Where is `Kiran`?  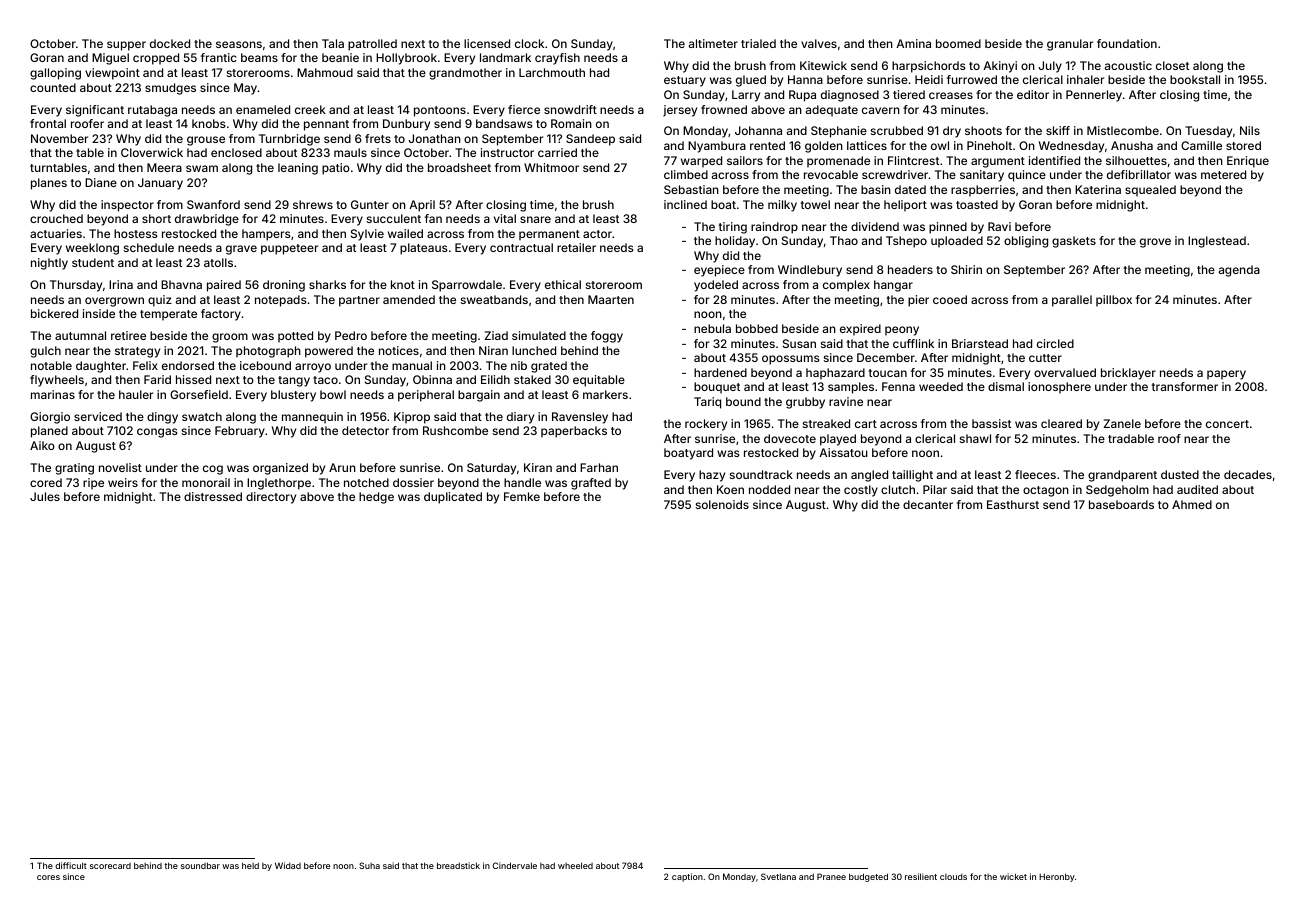 Kiran is located at coordinates (538, 467).
